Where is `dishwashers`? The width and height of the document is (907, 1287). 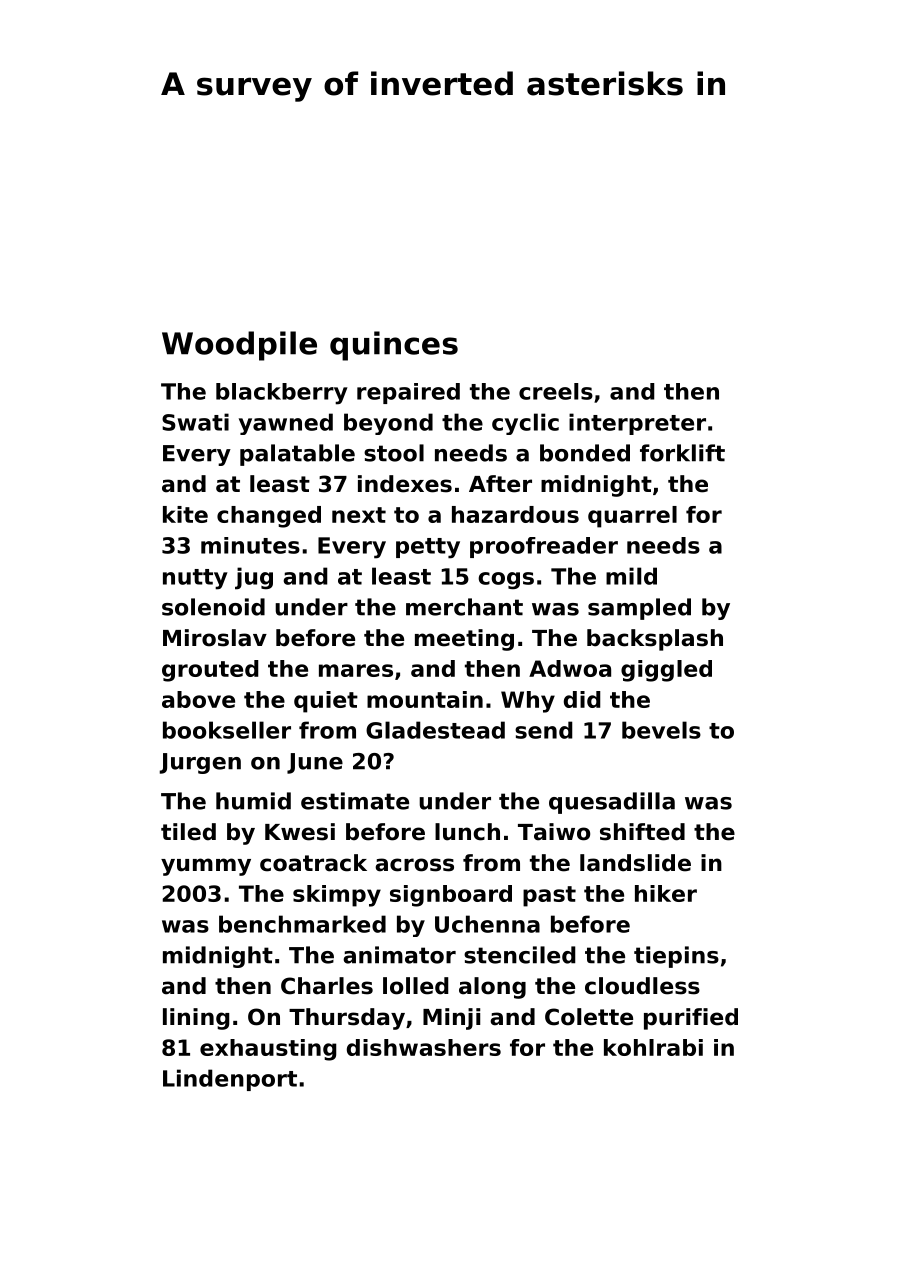 dishwashers is located at coordinates (424, 1047).
